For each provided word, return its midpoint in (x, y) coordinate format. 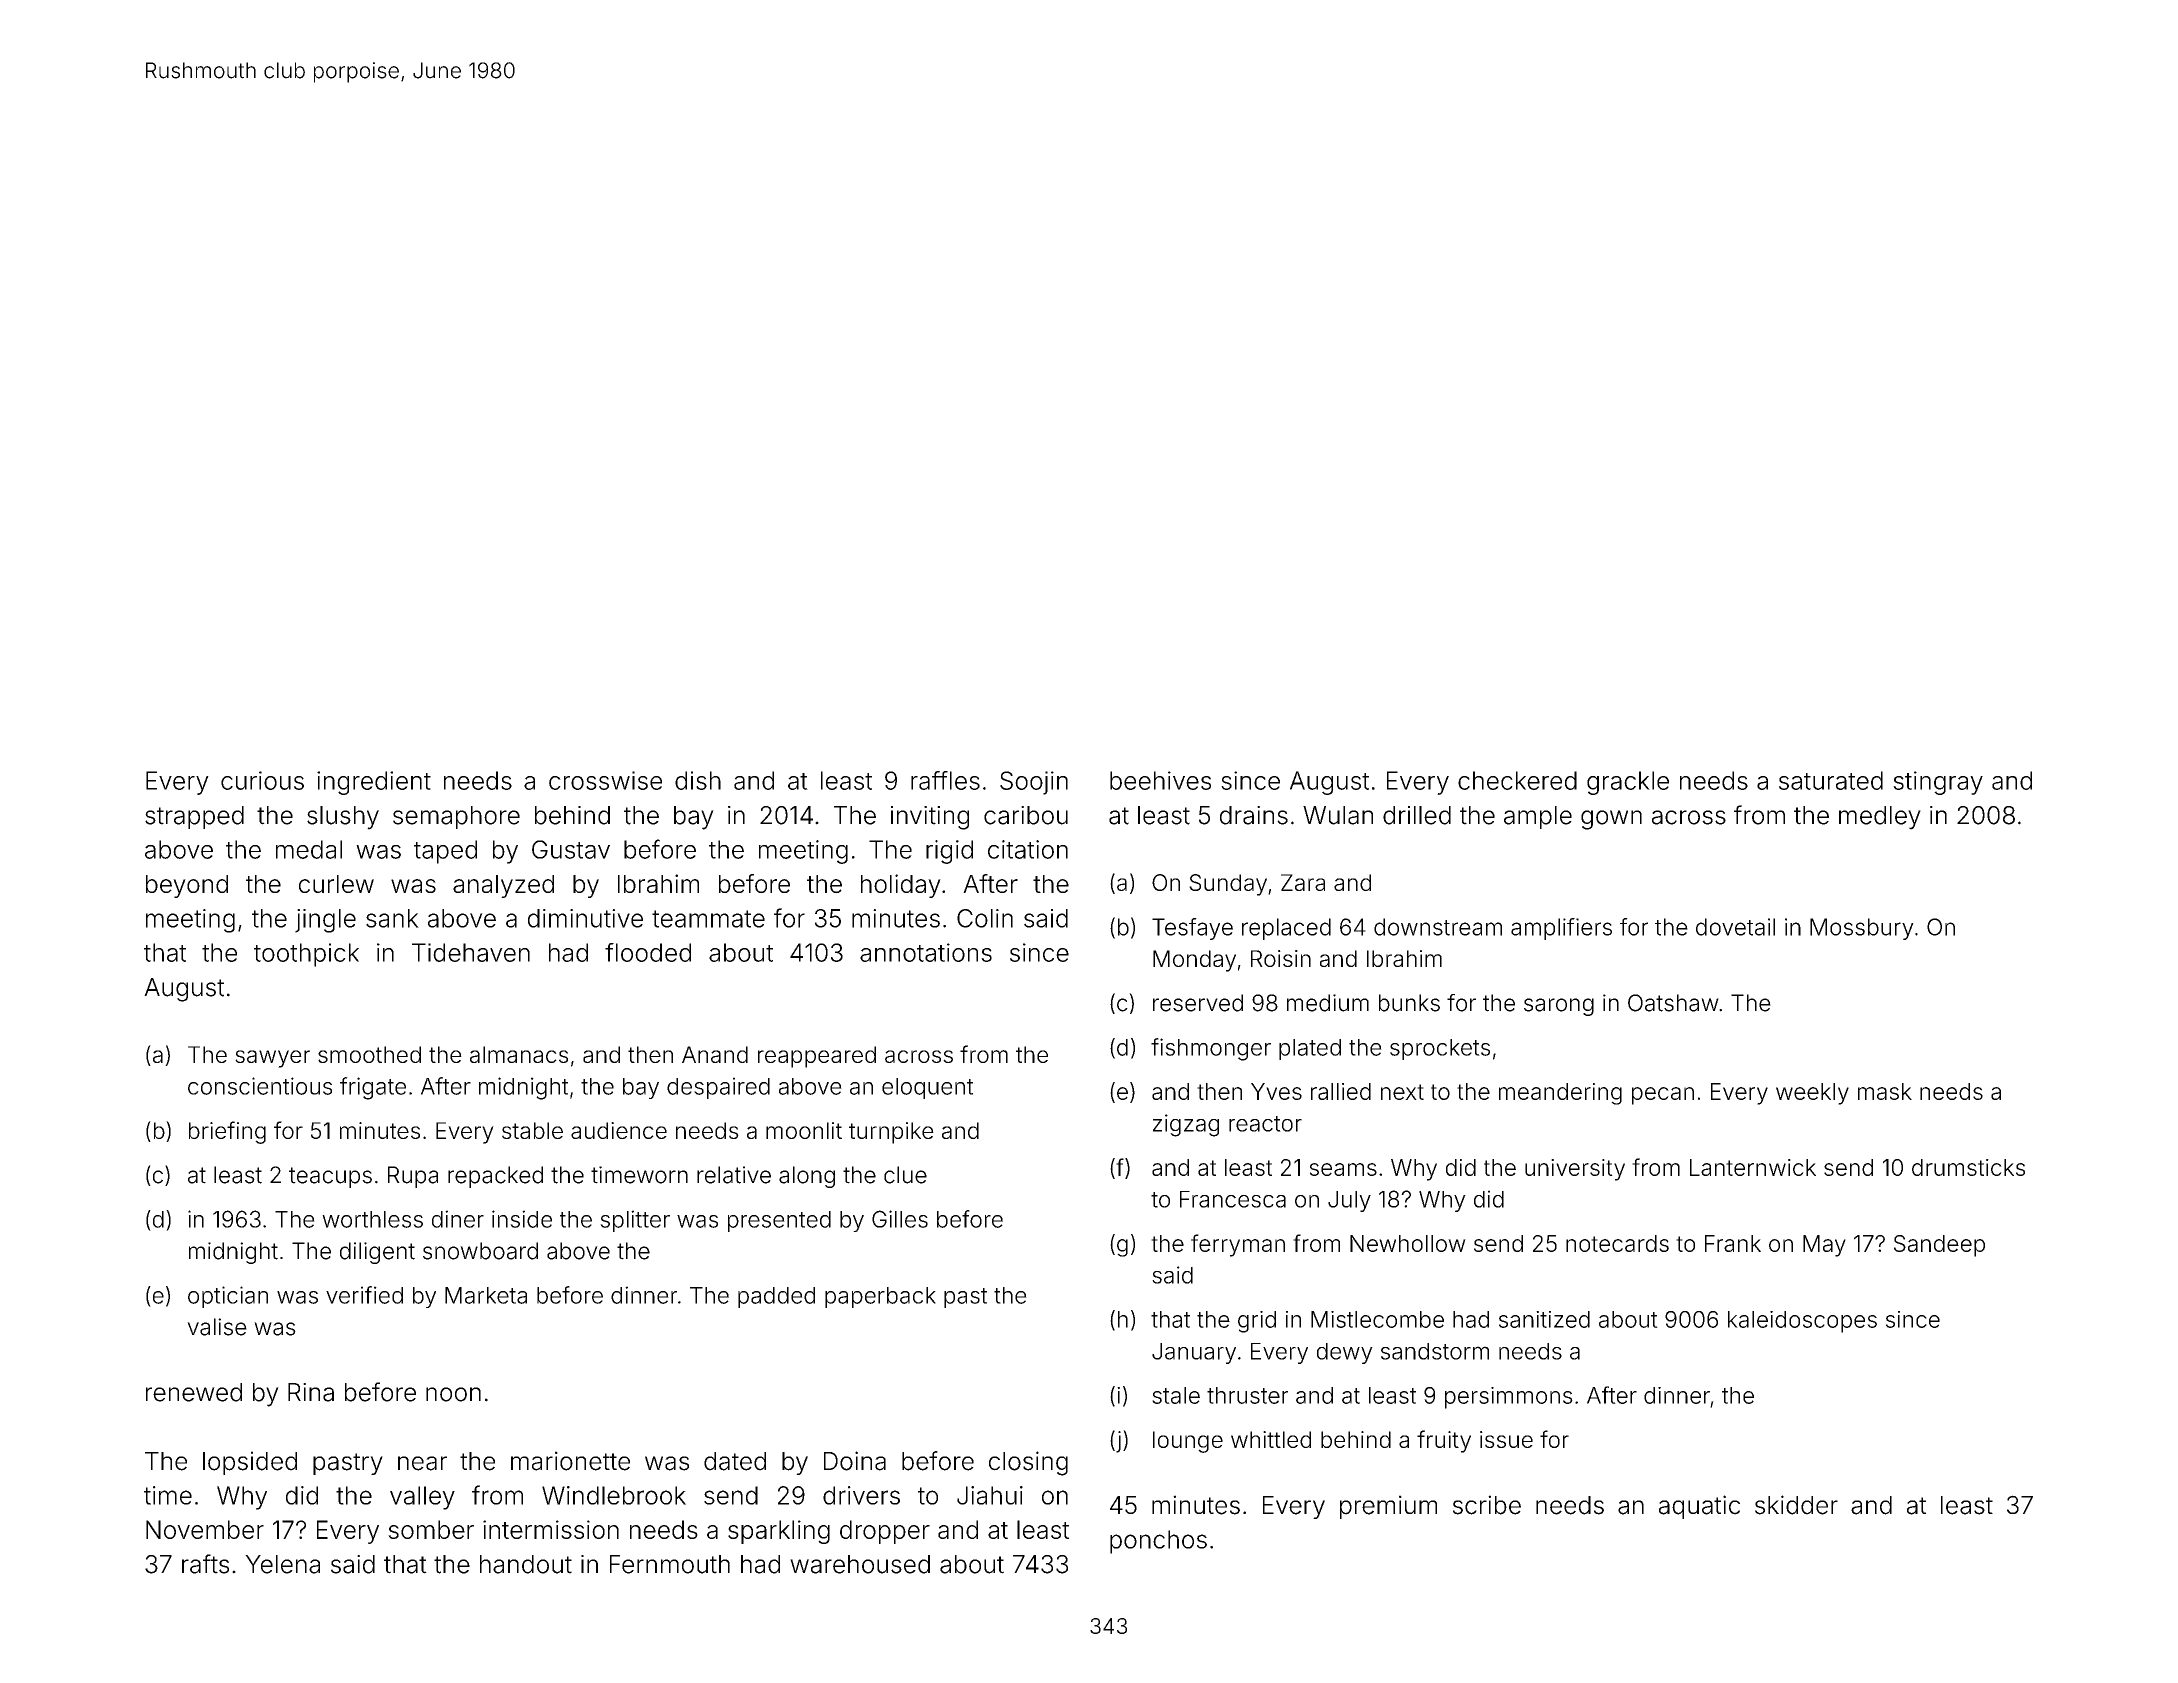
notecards (1617, 1243)
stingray (1938, 783)
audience (619, 1130)
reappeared (817, 1057)
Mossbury (1862, 929)
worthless (372, 1219)
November (205, 1529)
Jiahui (990, 1495)
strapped (194, 817)
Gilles (900, 1219)
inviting (930, 818)
